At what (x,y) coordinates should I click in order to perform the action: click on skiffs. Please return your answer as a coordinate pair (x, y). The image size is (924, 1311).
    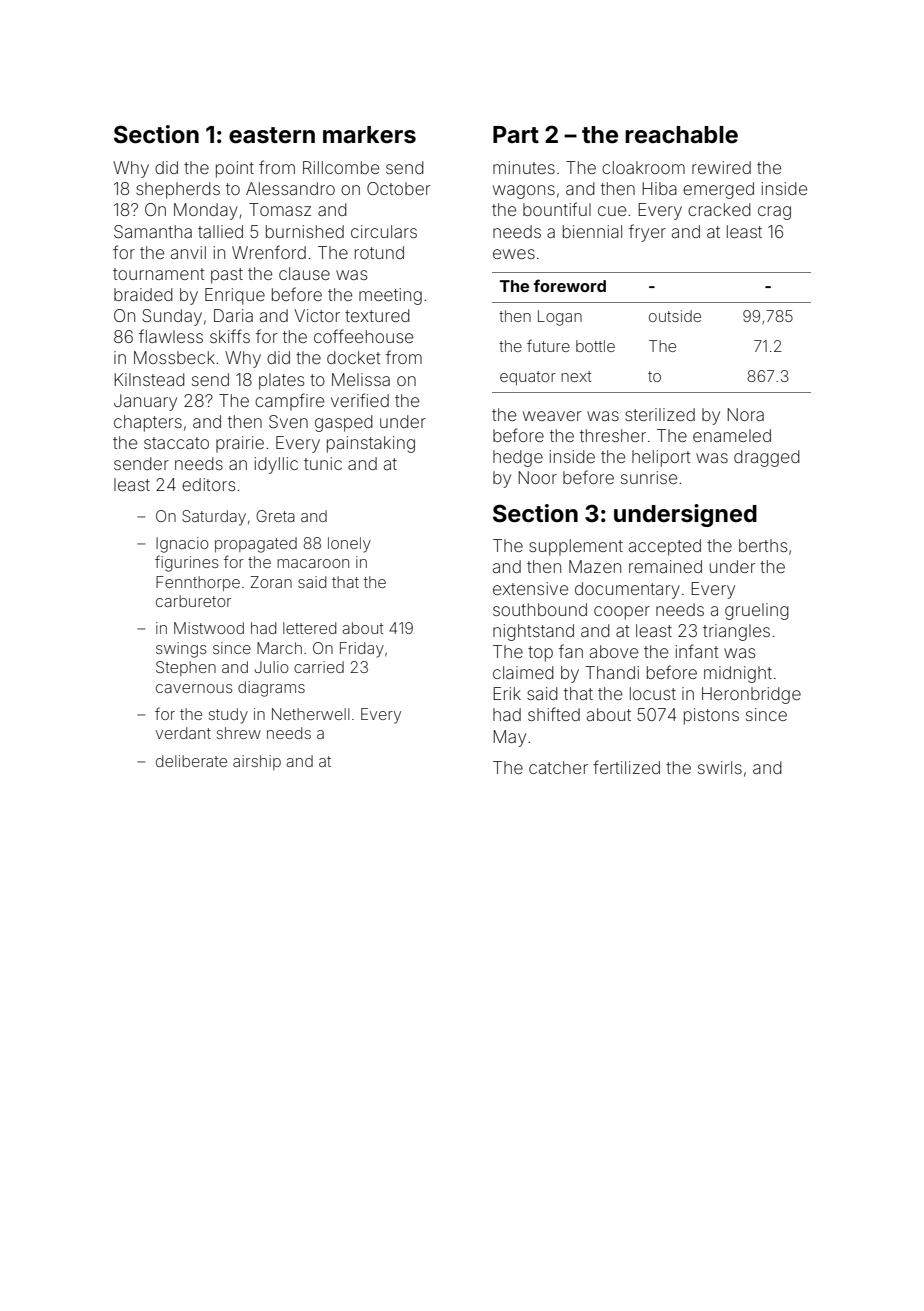
    Looking at the image, I should click on (230, 336).
